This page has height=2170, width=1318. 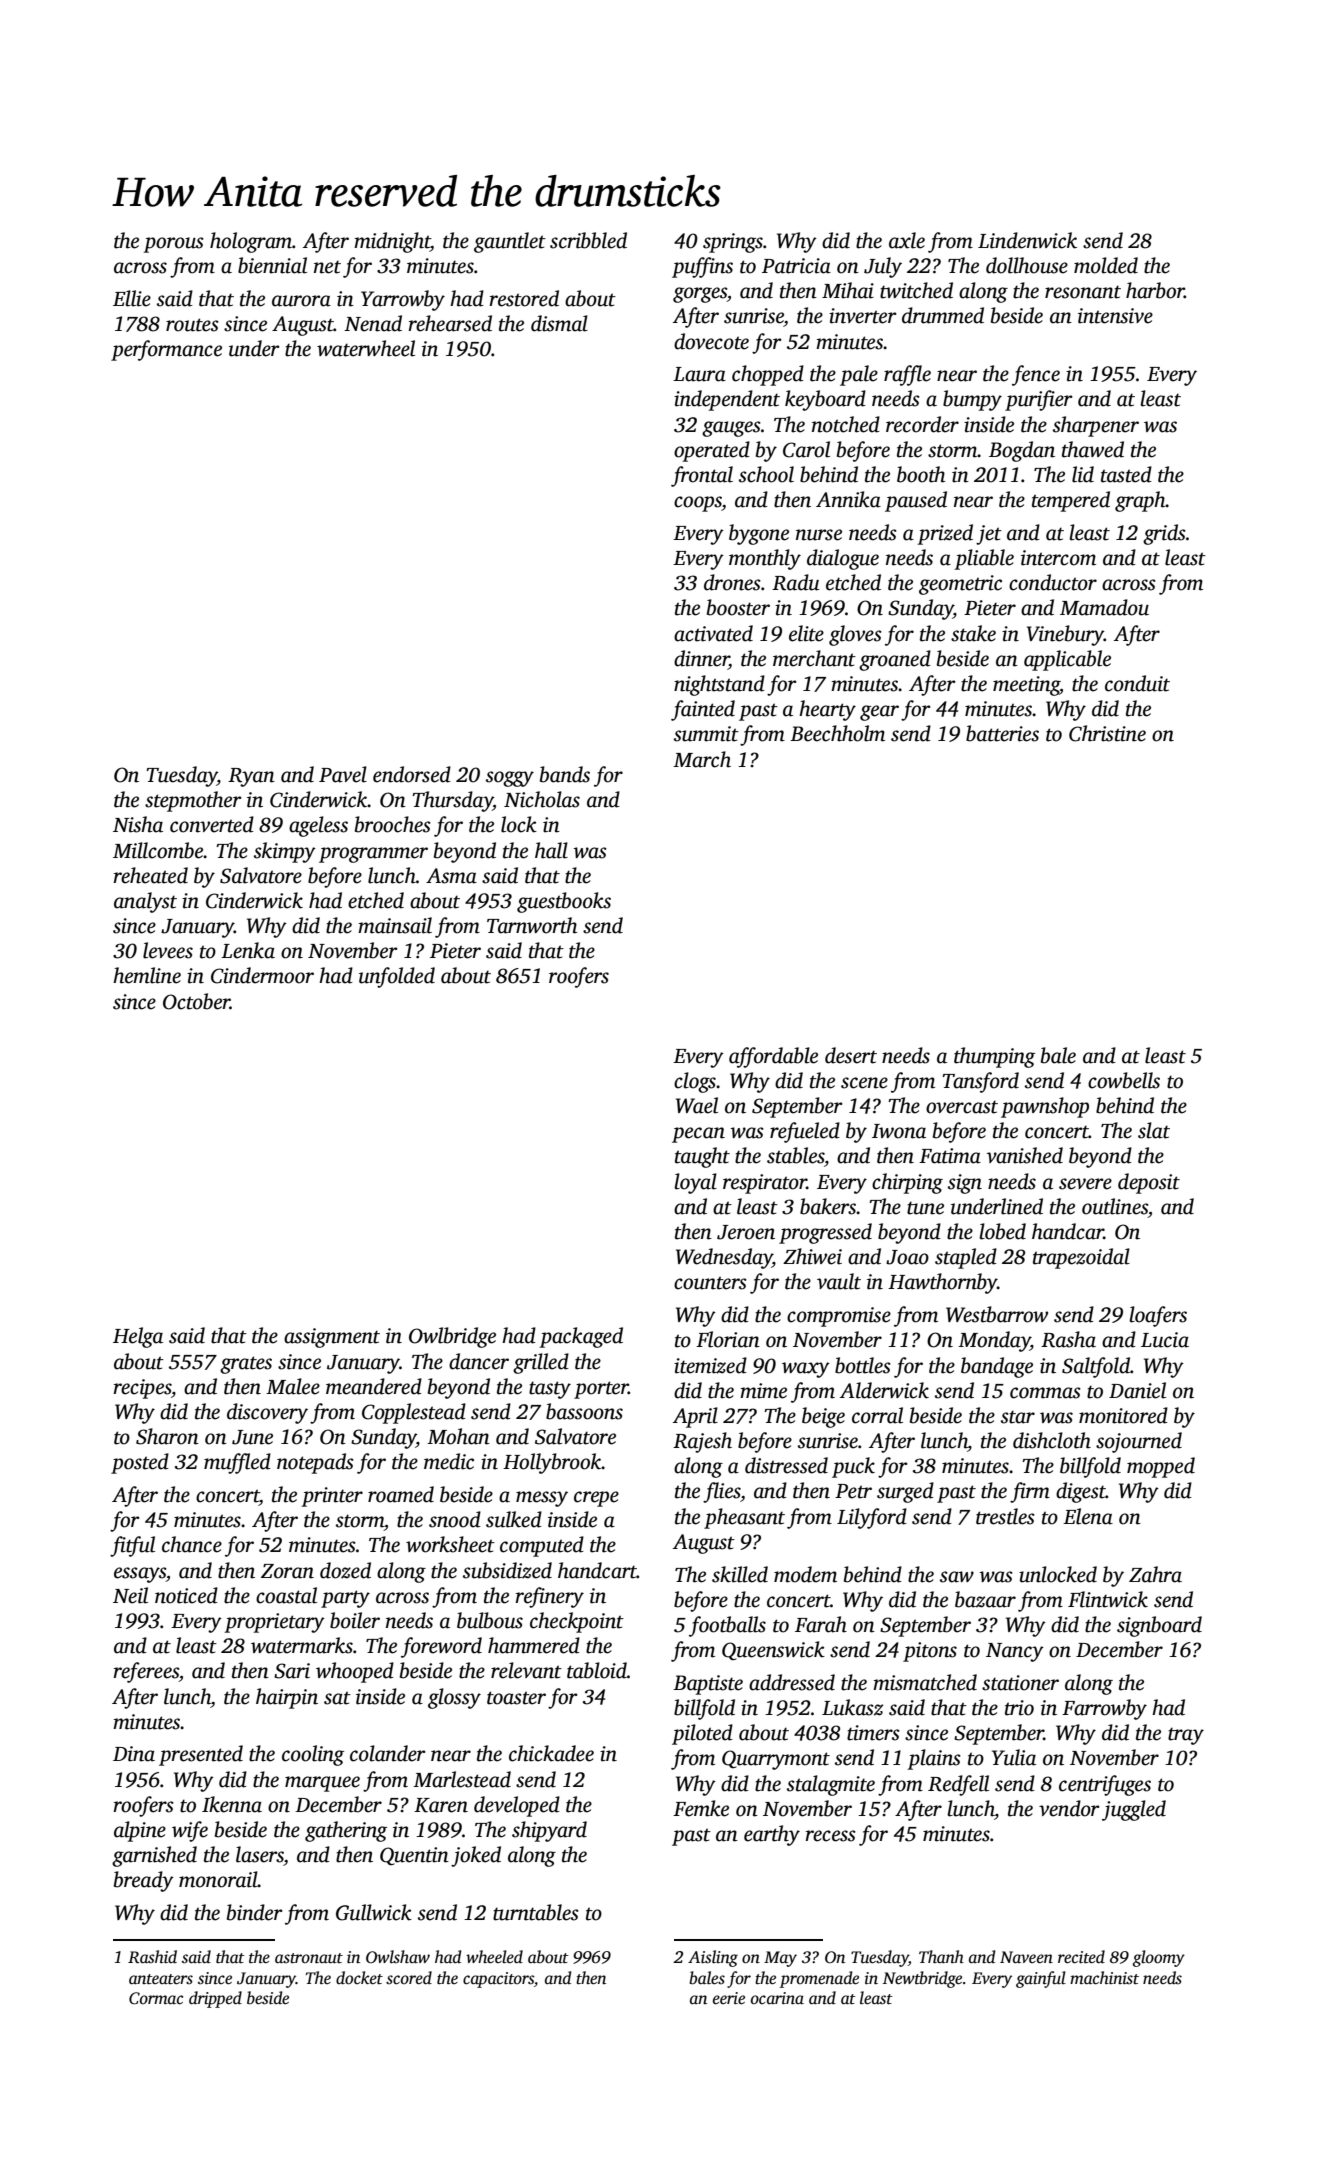 What do you see at coordinates (138, 1337) in the page?
I see `Helga` at bounding box center [138, 1337].
